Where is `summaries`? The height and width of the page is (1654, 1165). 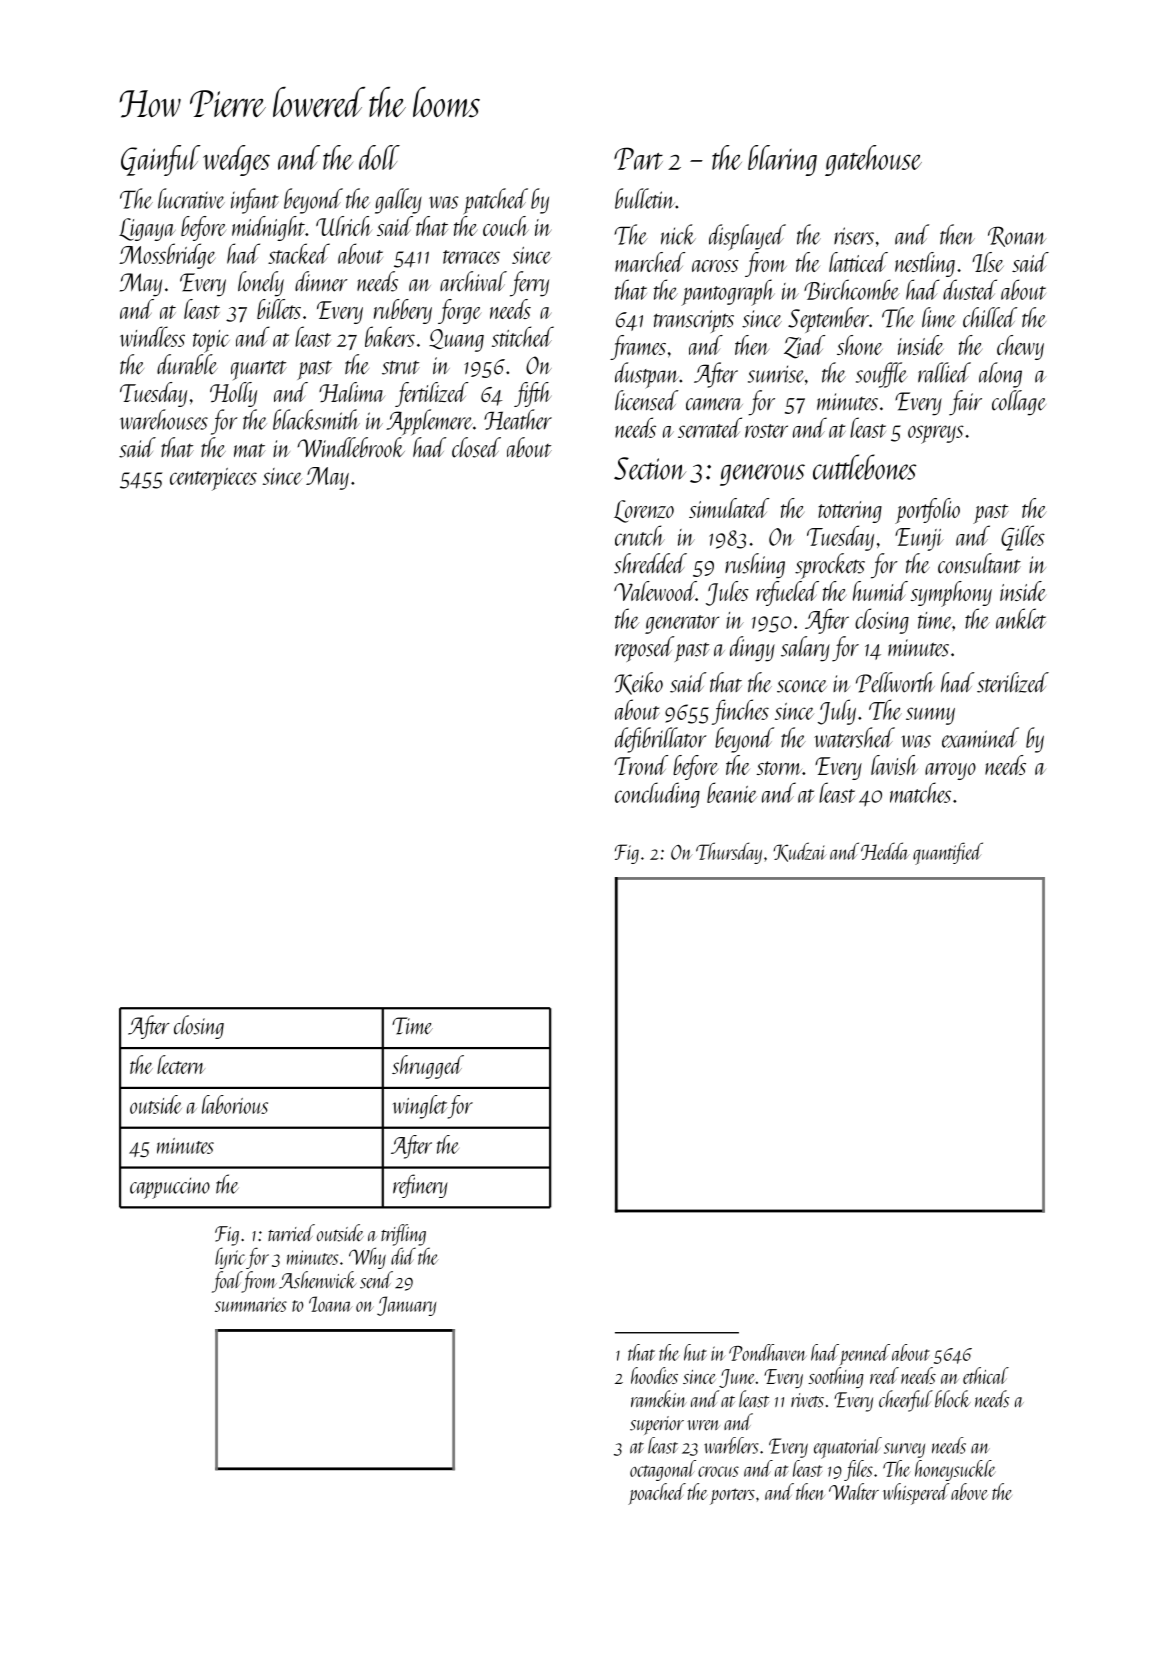
summaries is located at coordinates (251, 1304).
